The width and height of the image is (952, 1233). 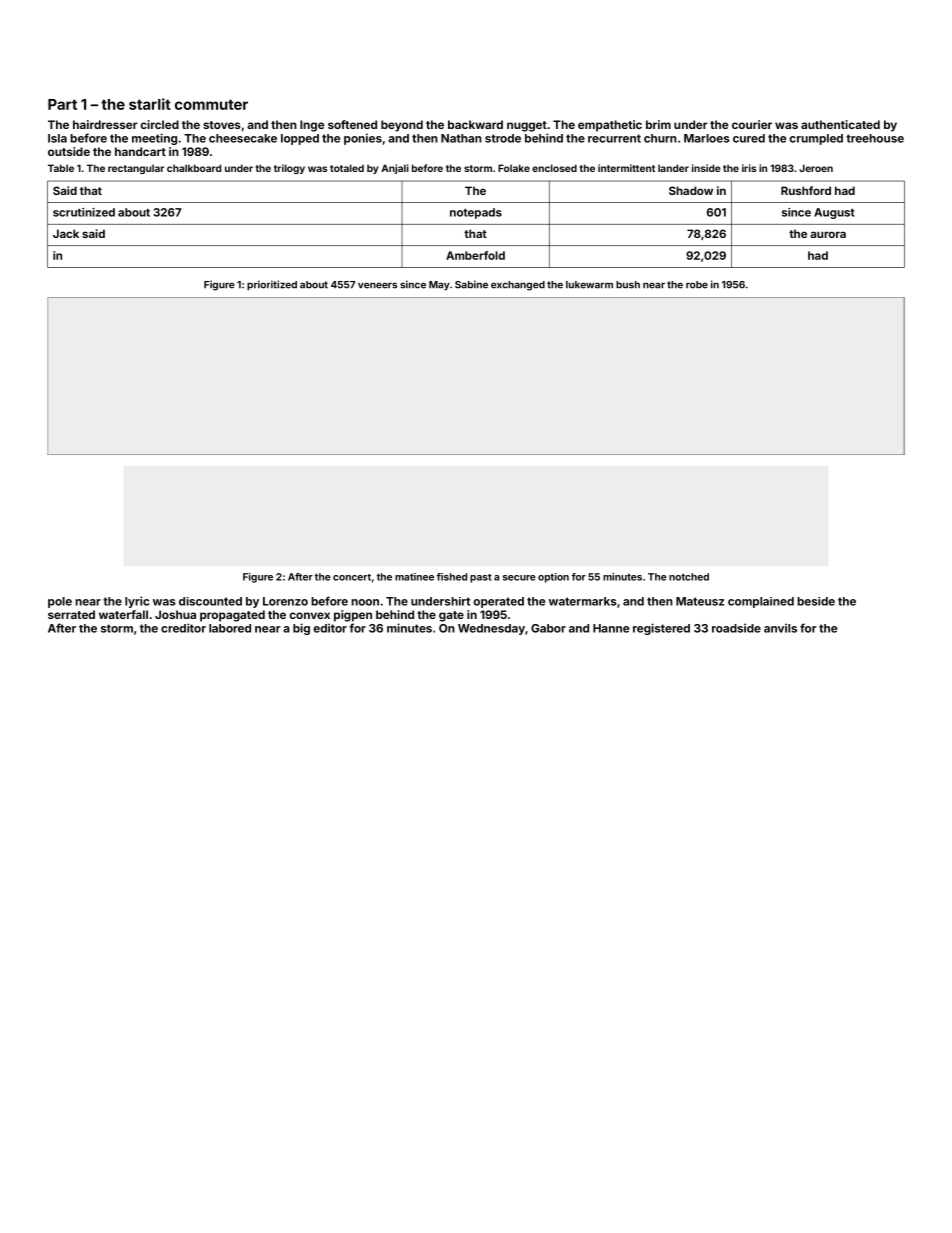 What do you see at coordinates (706, 168) in the image?
I see `inside` at bounding box center [706, 168].
